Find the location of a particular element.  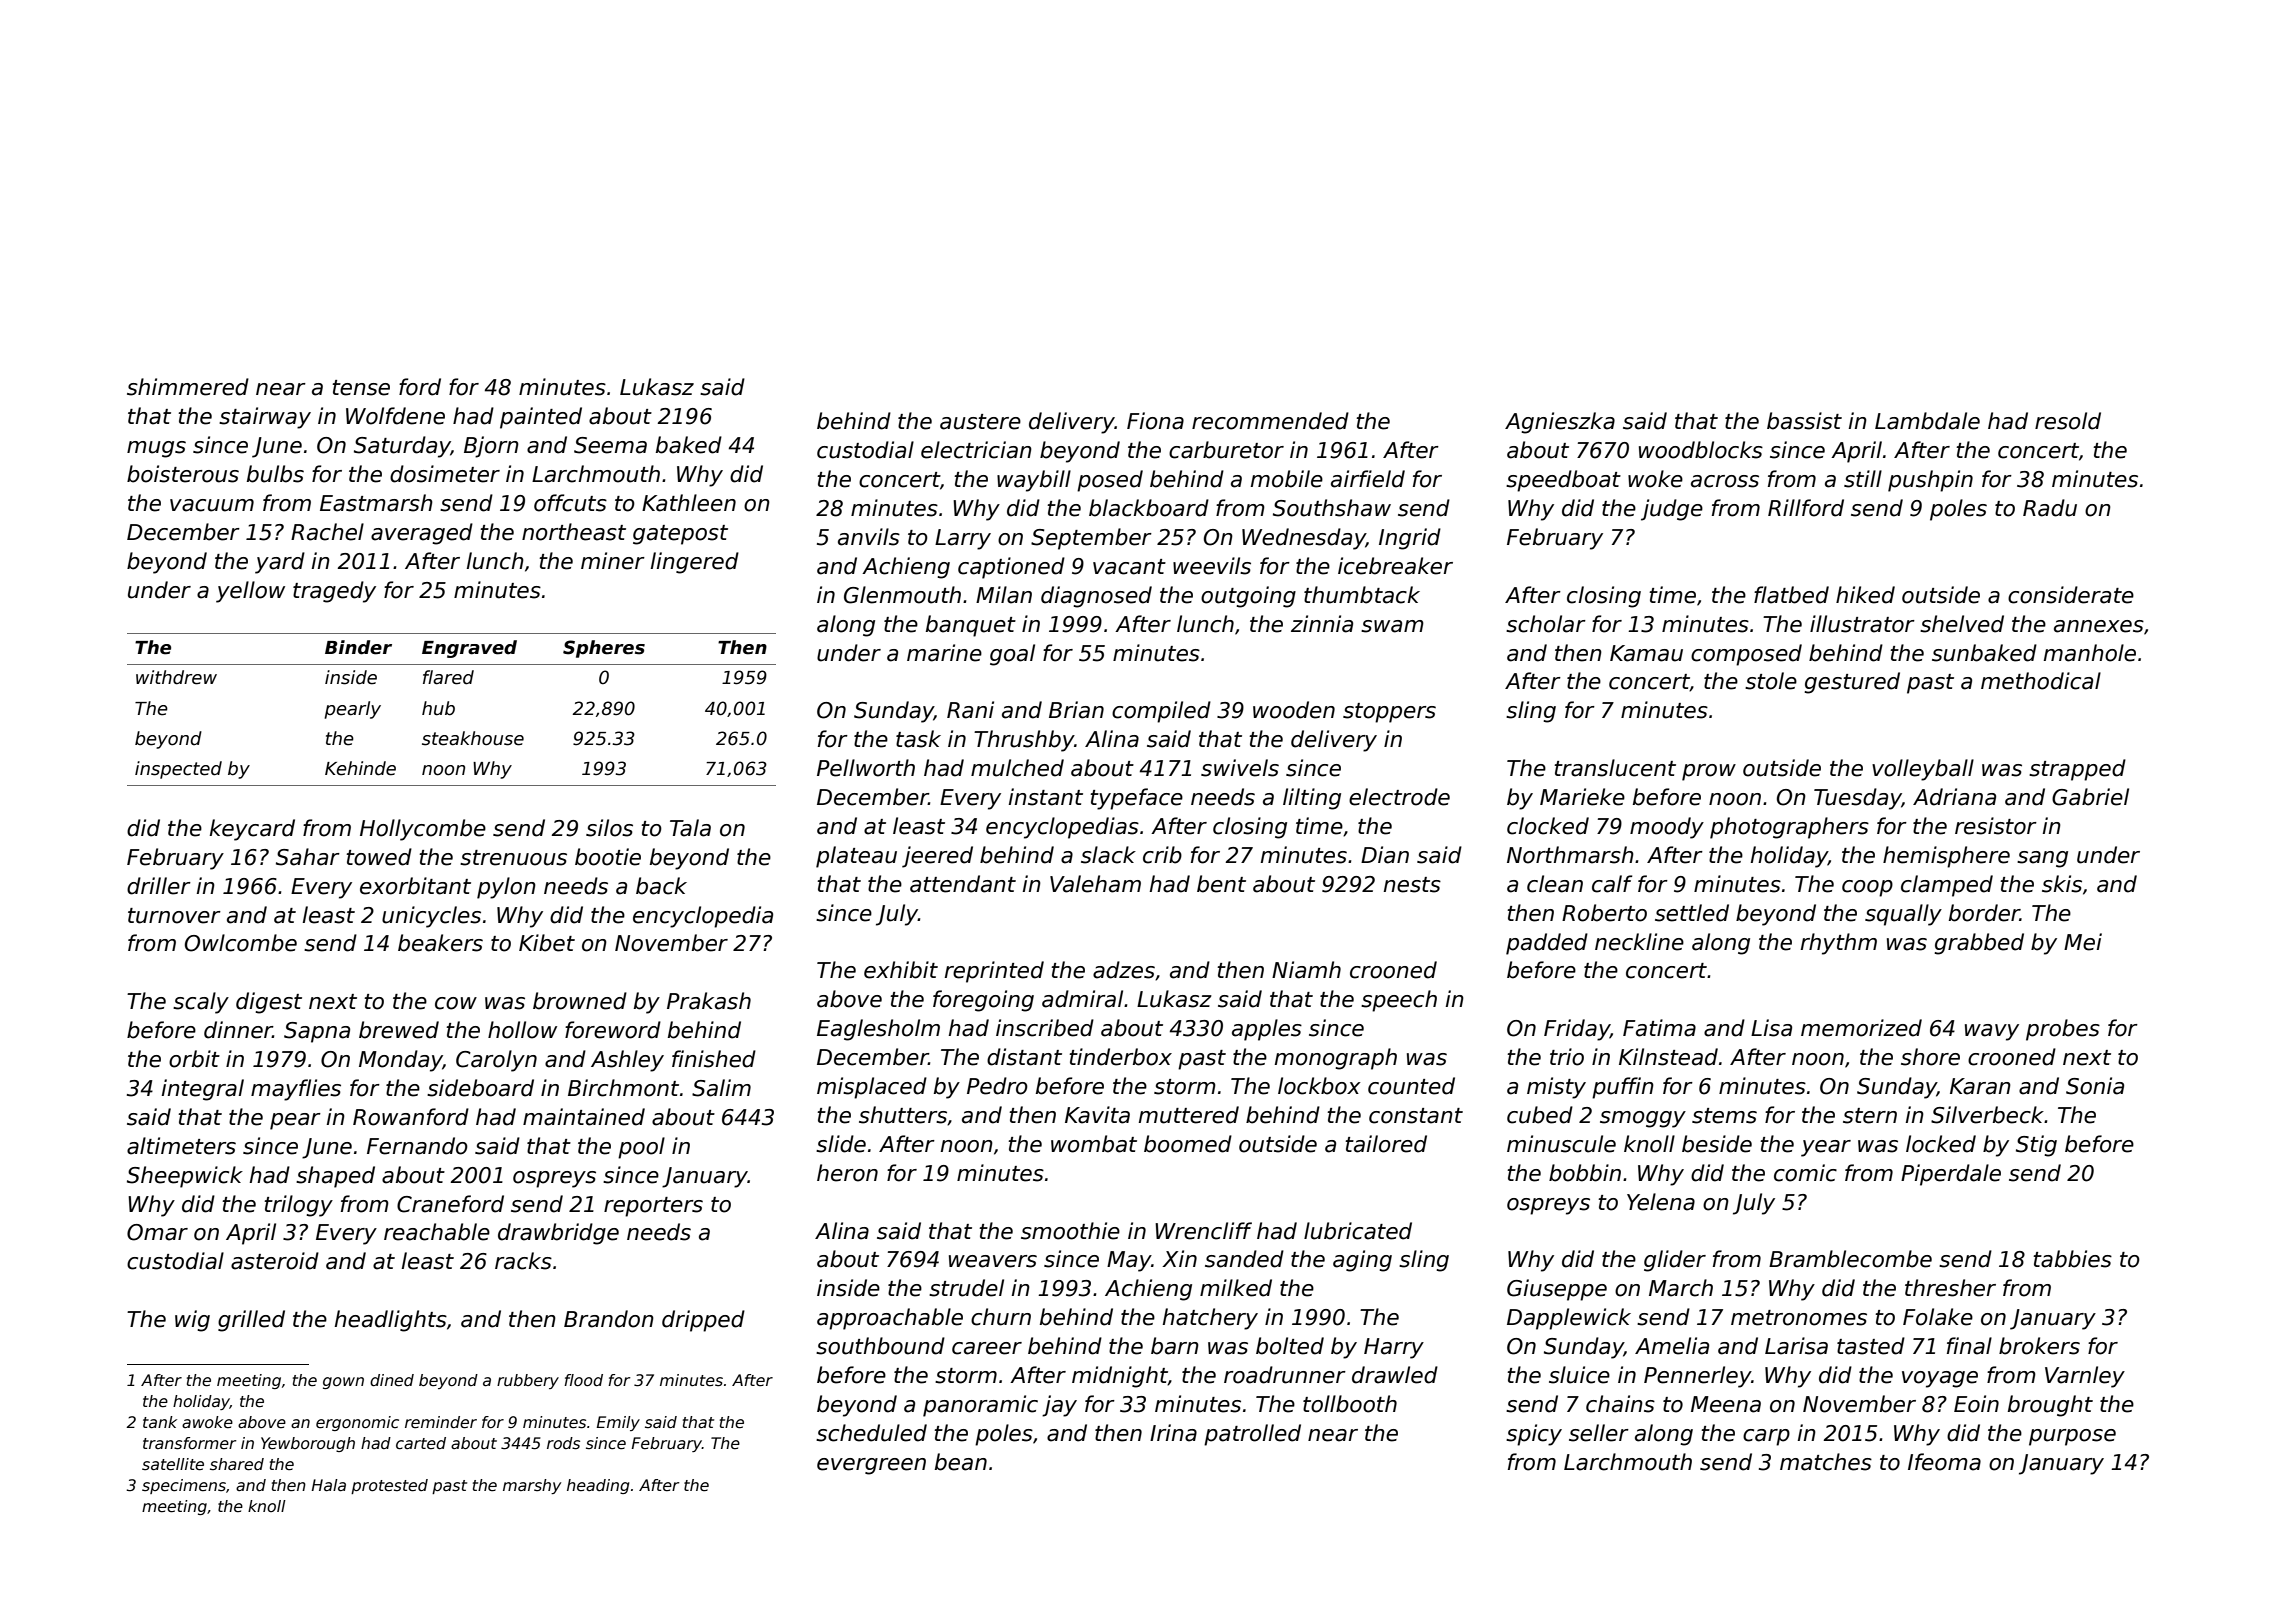

Ingrid is located at coordinates (1410, 539).
